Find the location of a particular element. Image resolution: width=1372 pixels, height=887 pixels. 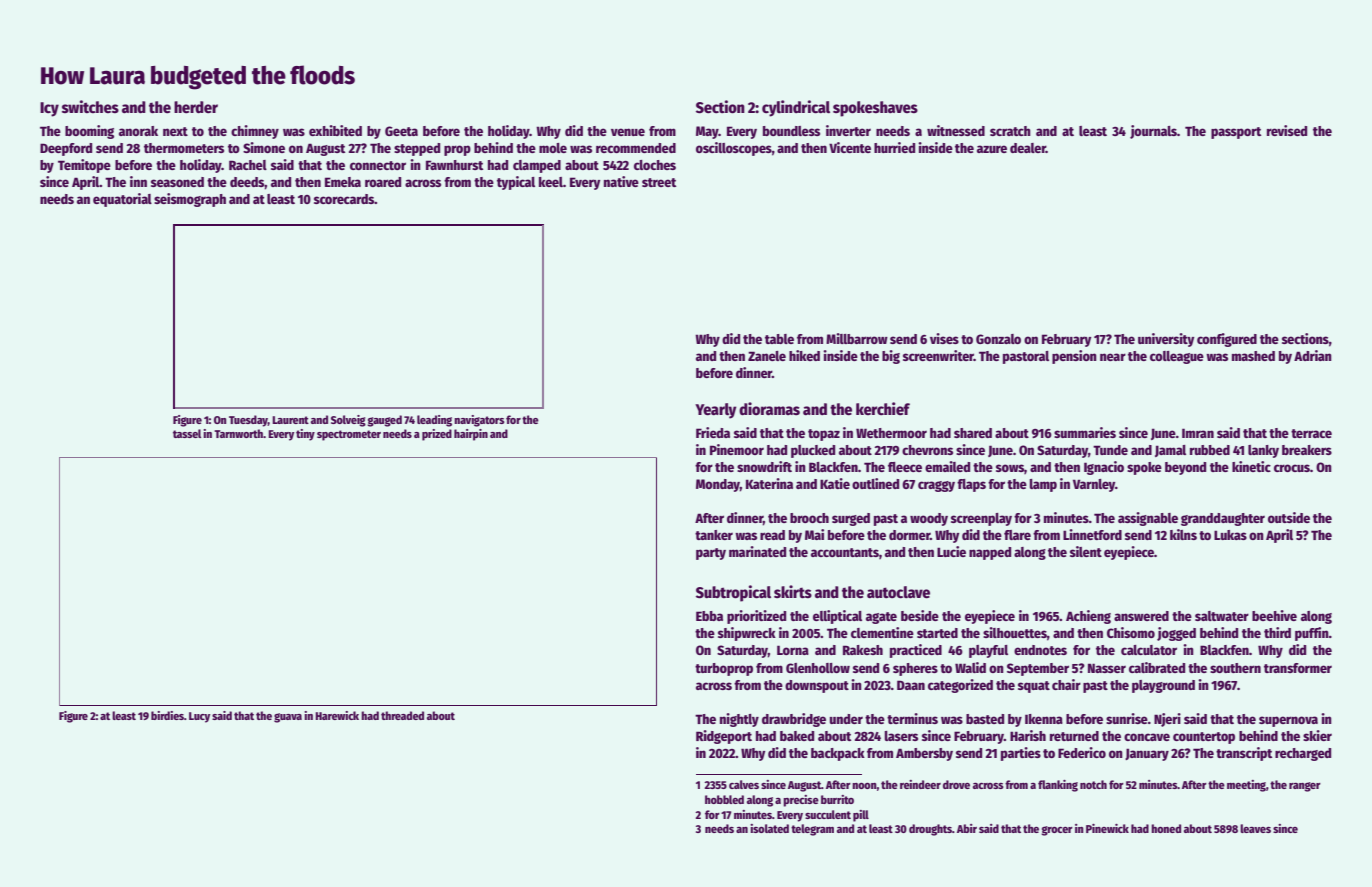

prized is located at coordinates (437, 435).
